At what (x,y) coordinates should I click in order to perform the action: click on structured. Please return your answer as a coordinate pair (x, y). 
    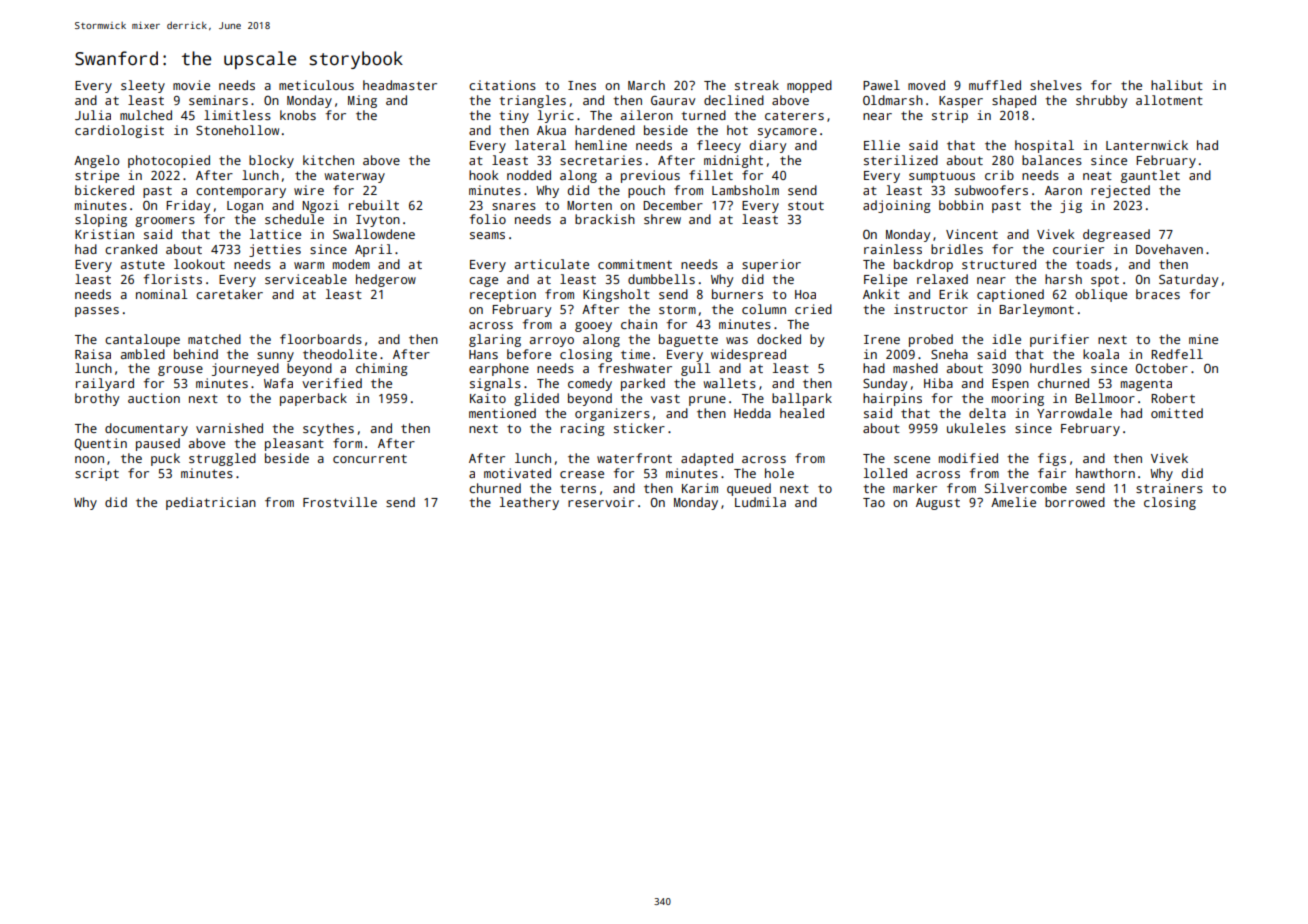
    Looking at the image, I should click on (999, 264).
